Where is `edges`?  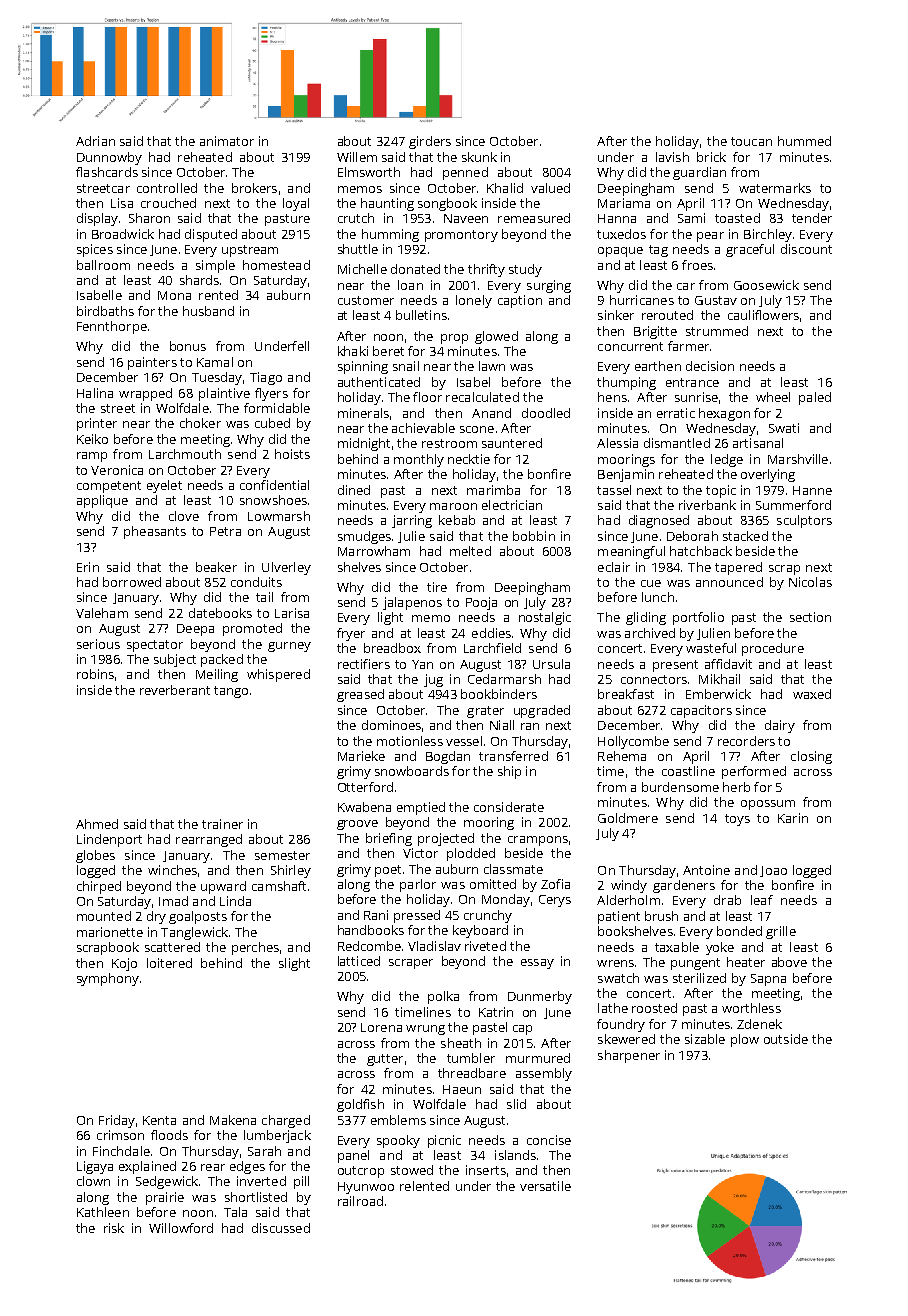 edges is located at coordinates (247, 1167).
